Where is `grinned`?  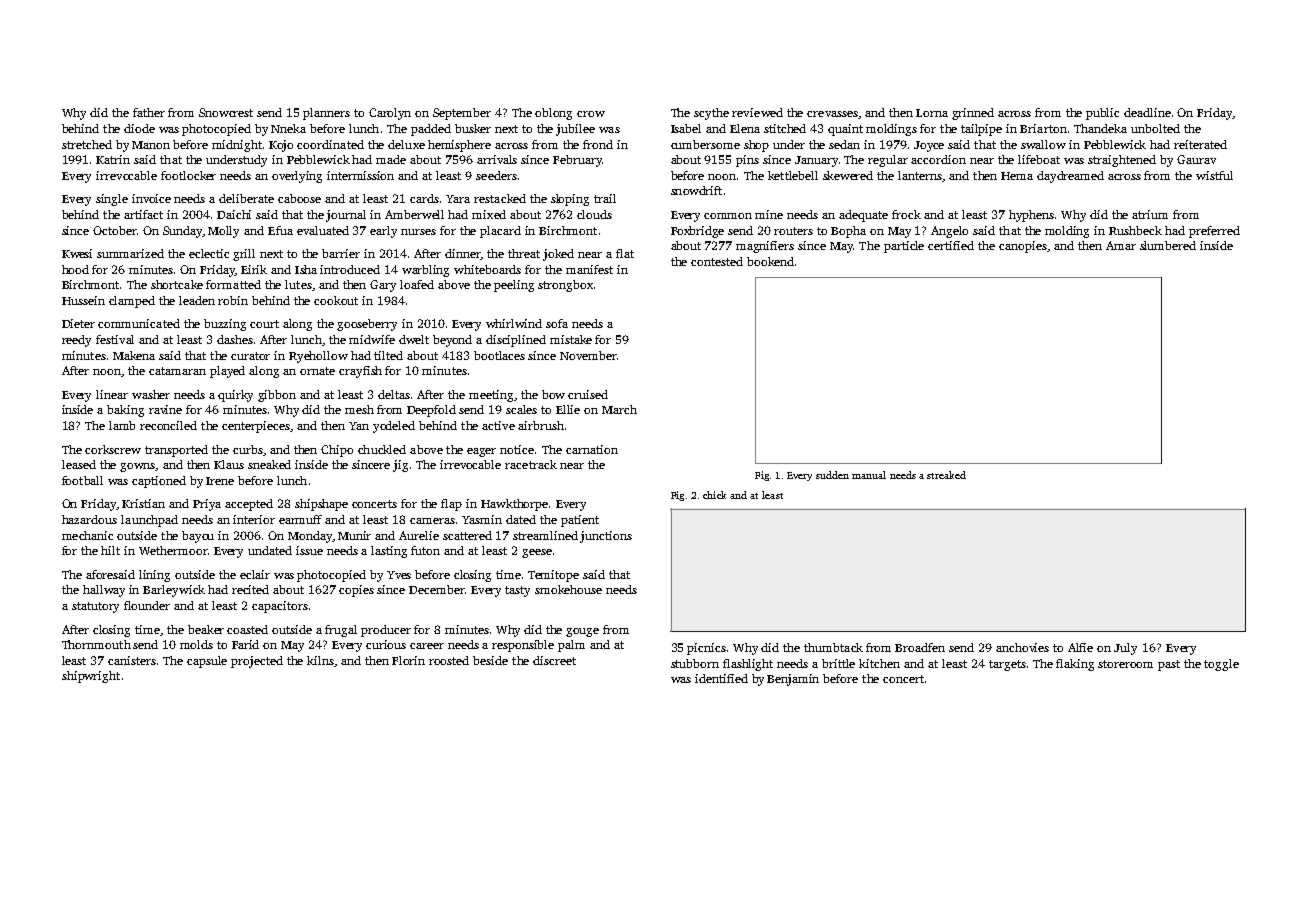 grinned is located at coordinates (973, 114).
